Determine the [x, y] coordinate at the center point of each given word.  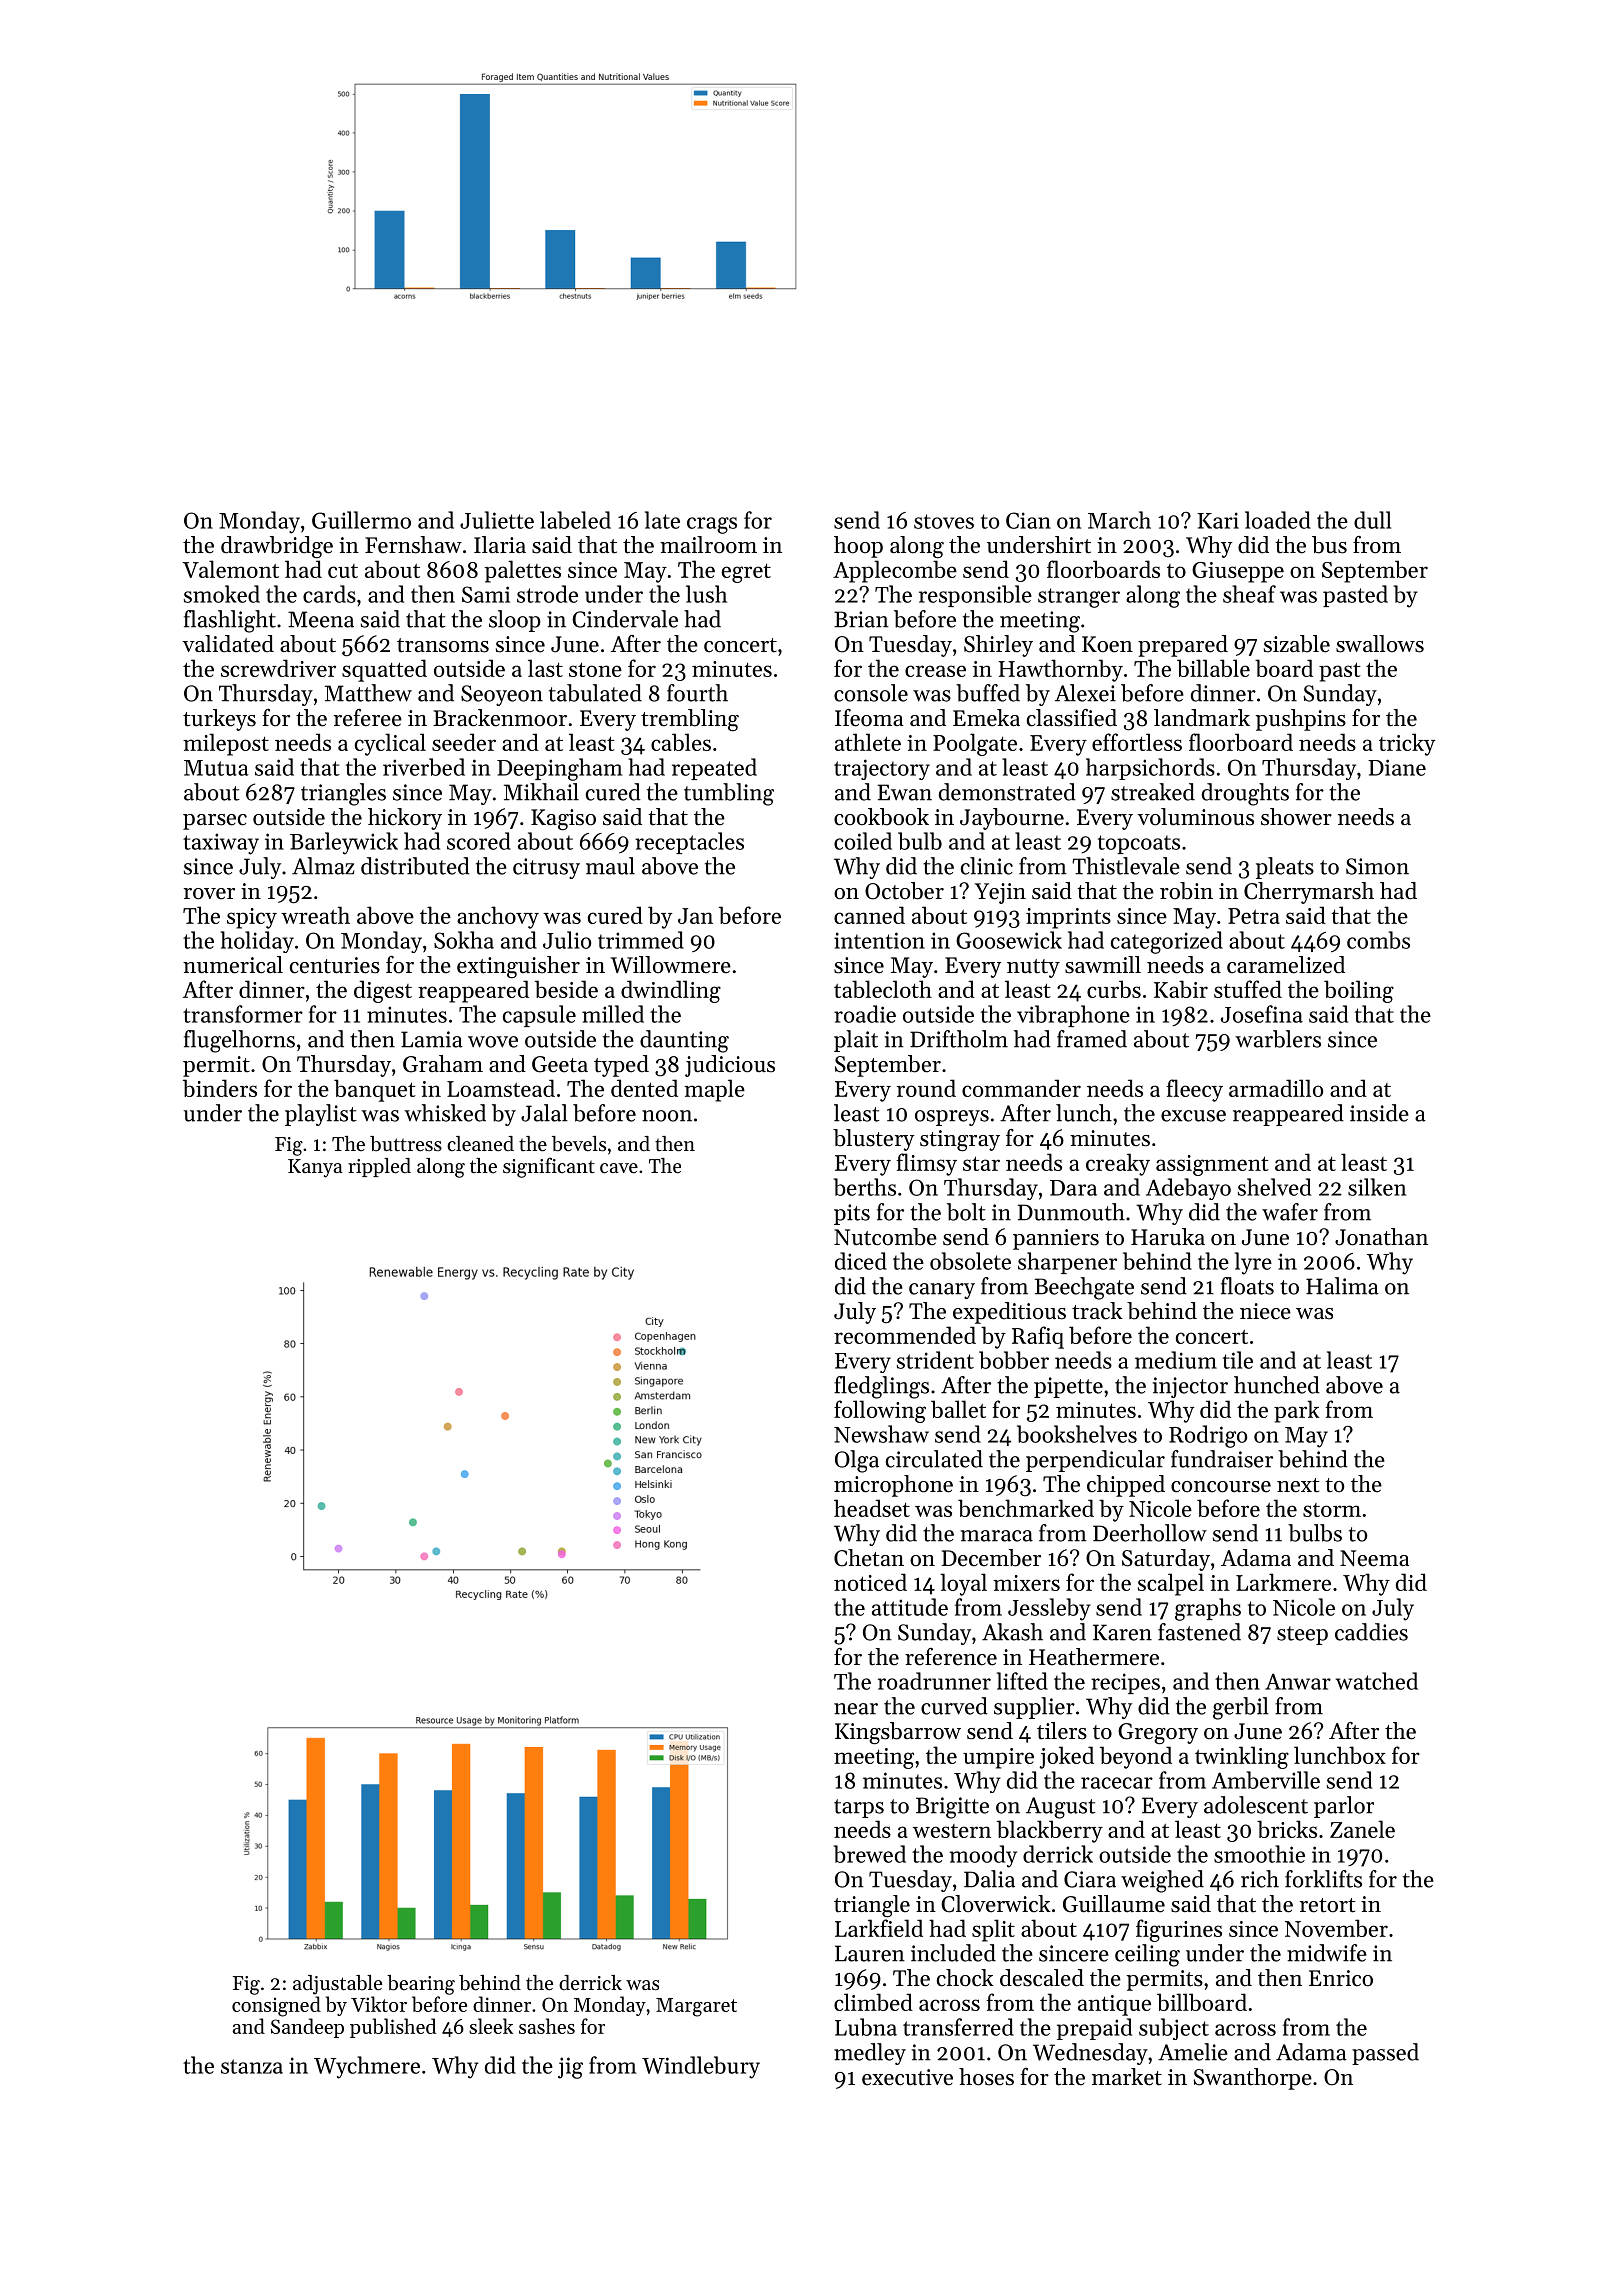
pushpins [1300, 720]
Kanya [315, 1168]
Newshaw [881, 1434]
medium [1176, 1360]
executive [907, 2077]
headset [872, 1508]
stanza [252, 2066]
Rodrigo [1208, 1436]
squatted [384, 670]
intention [879, 940]
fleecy [1194, 1090]
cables [681, 742]
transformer [243, 1014]
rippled [379, 1167]
